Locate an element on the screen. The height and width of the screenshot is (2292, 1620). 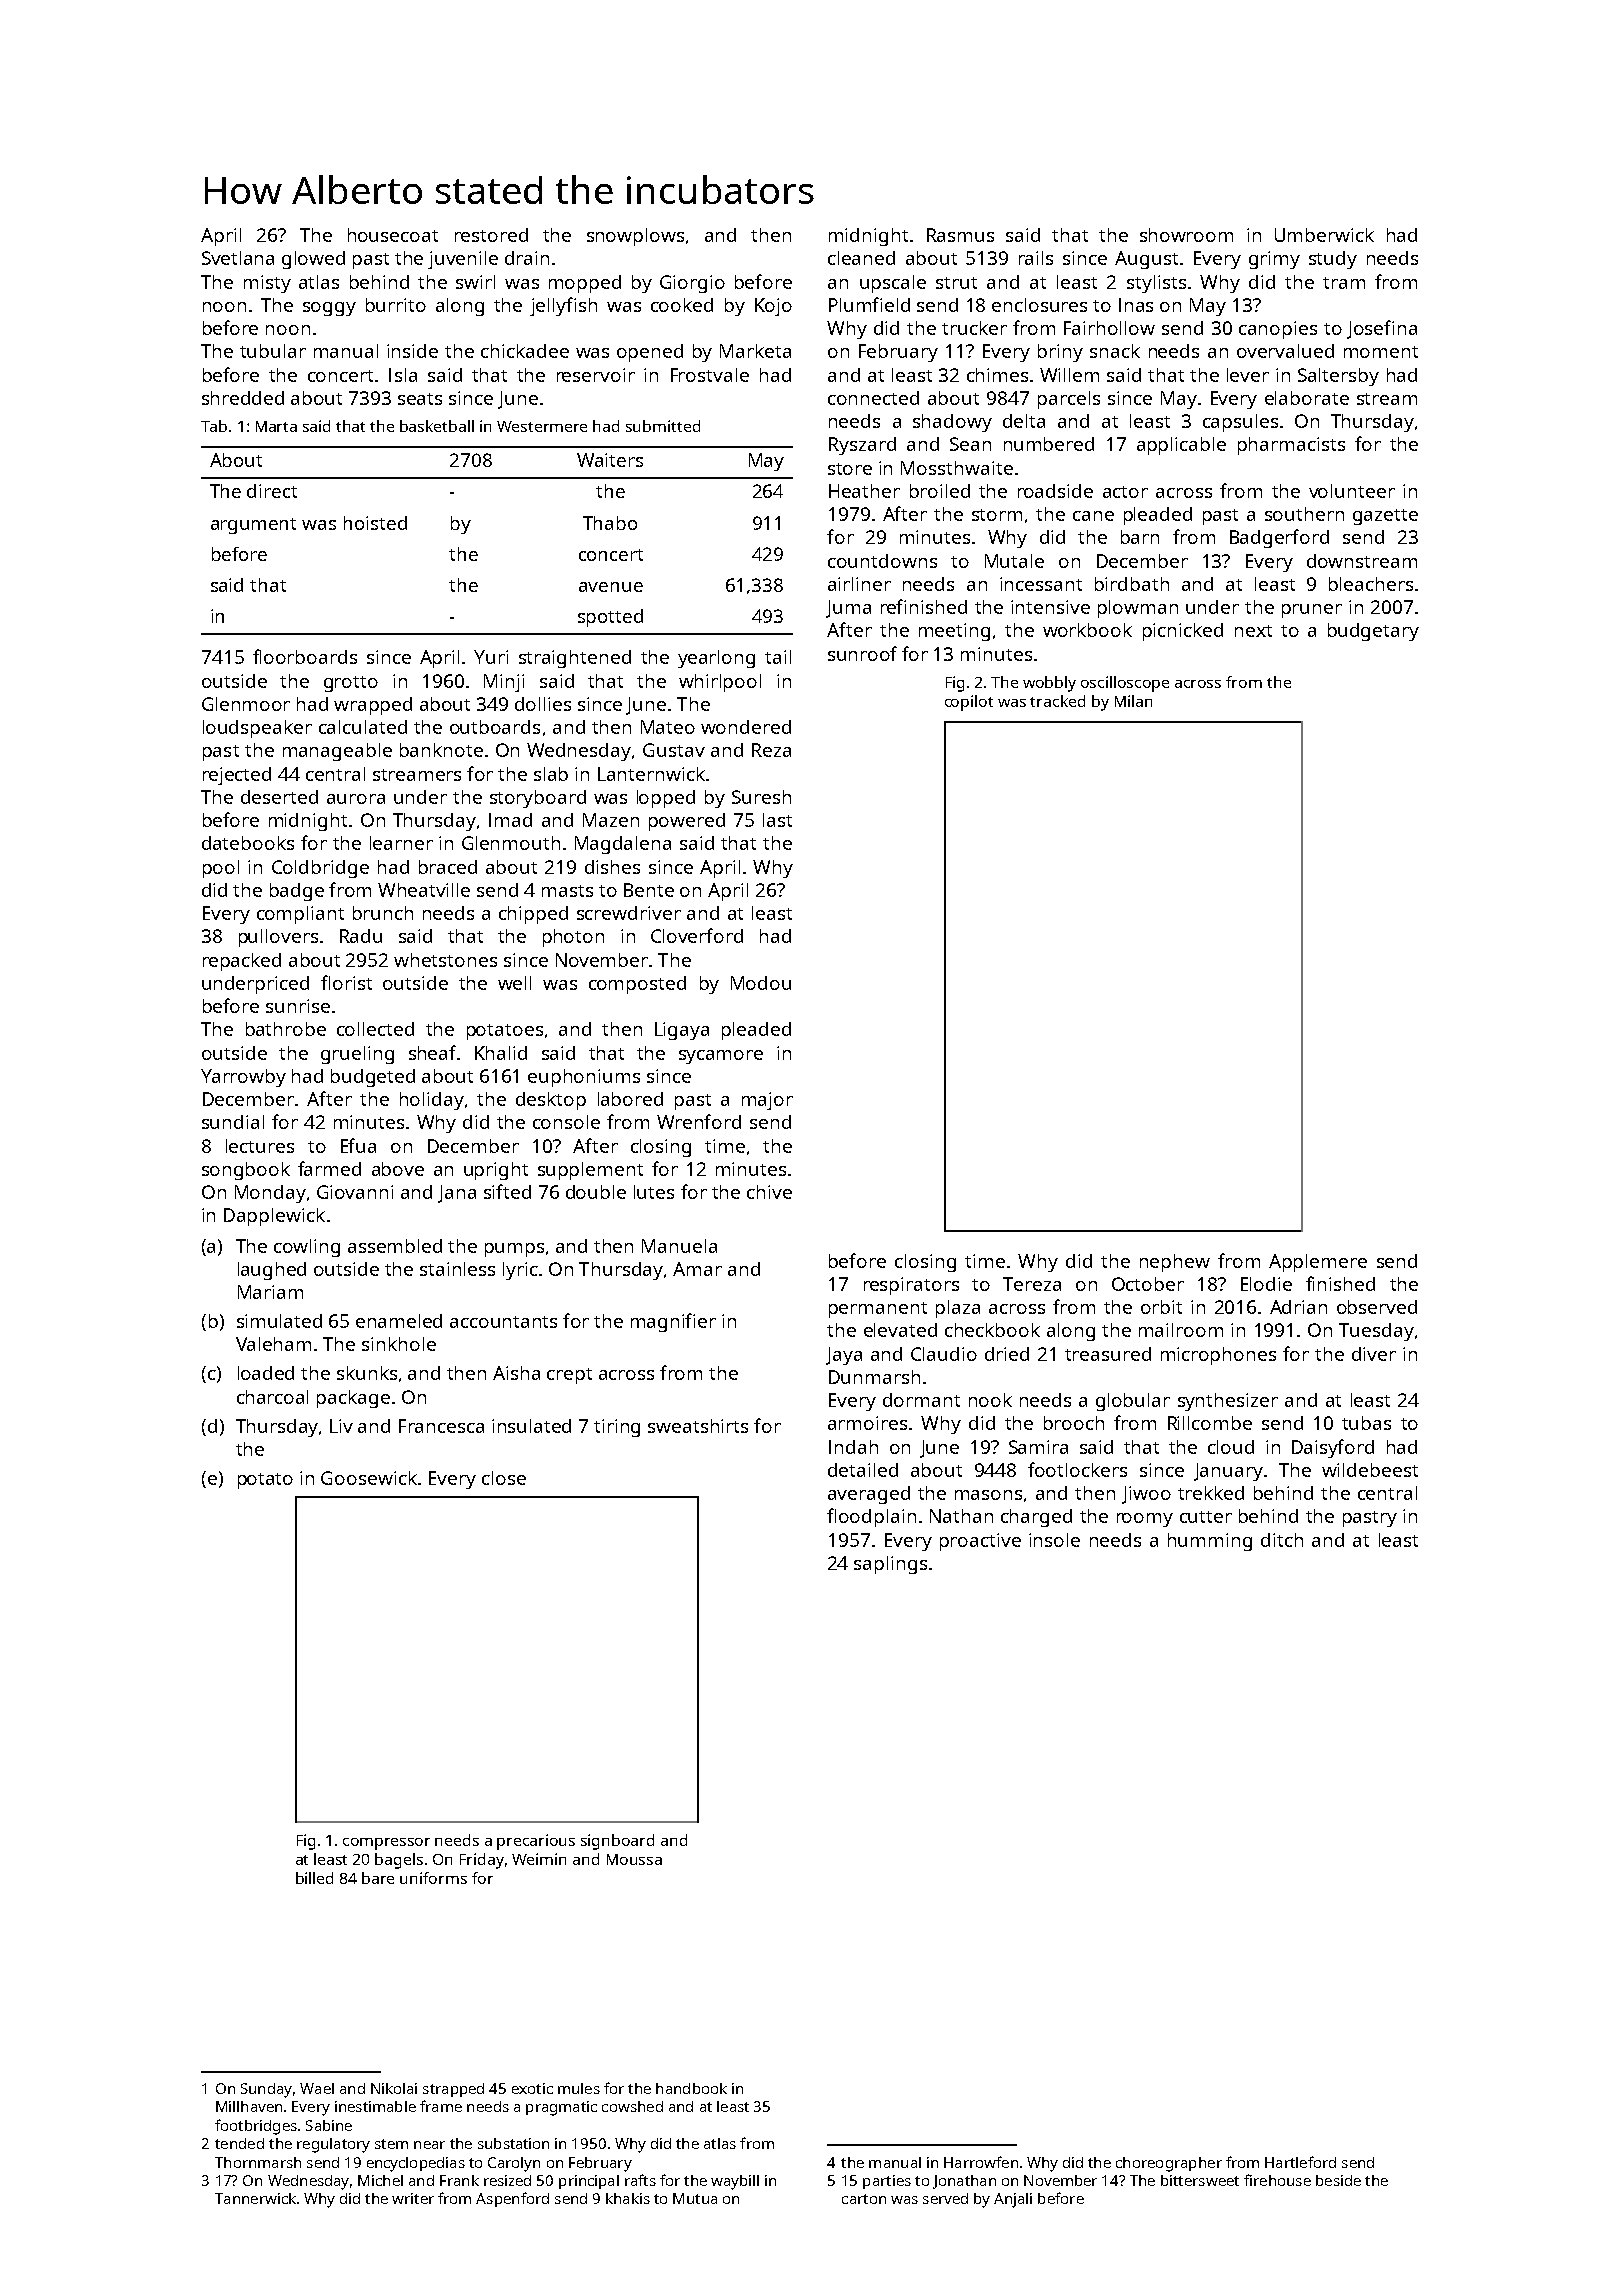
Moussa is located at coordinates (634, 1859).
